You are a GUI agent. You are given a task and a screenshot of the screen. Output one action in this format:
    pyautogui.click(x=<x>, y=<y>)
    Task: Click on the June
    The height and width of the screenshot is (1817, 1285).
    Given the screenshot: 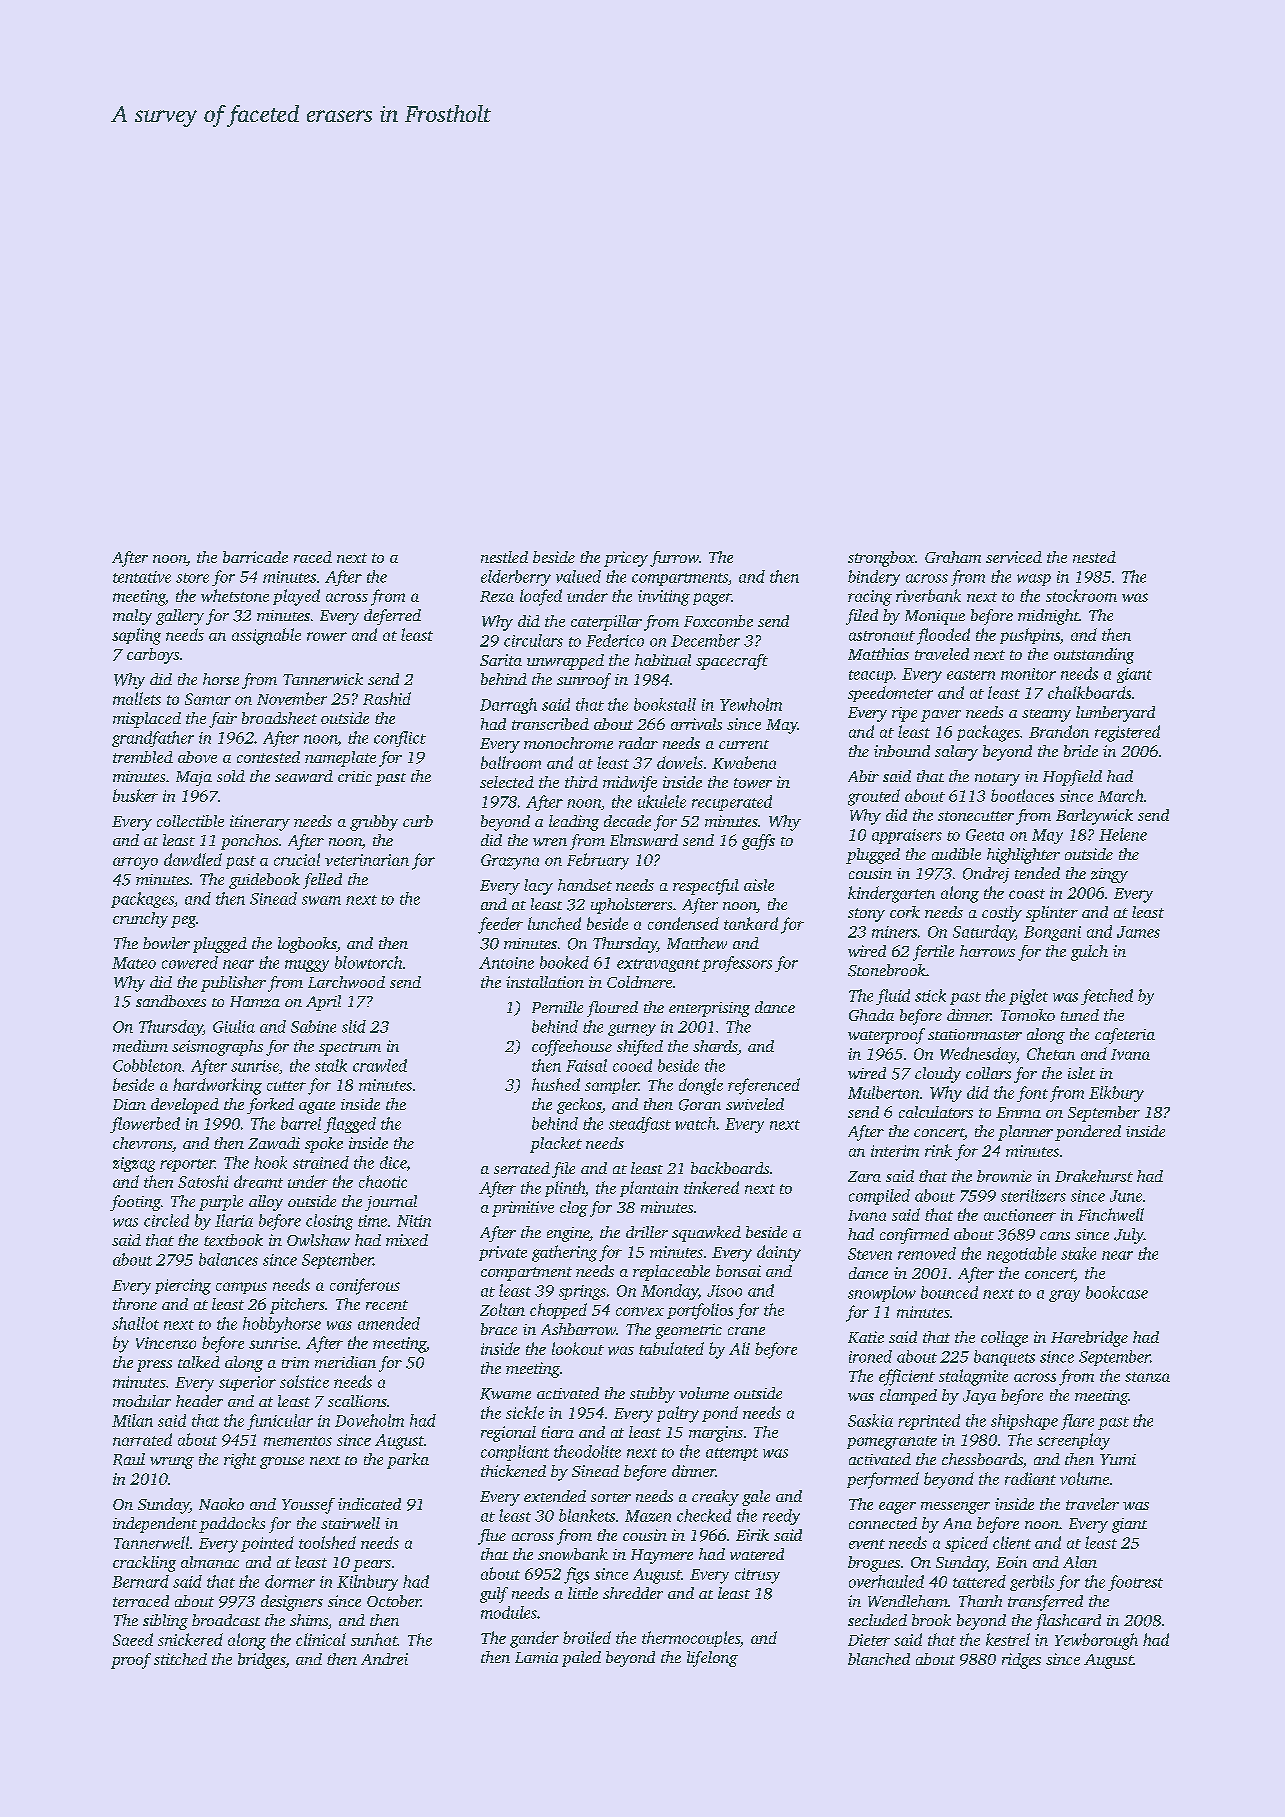 What is the action you would take?
    pyautogui.click(x=1126, y=1196)
